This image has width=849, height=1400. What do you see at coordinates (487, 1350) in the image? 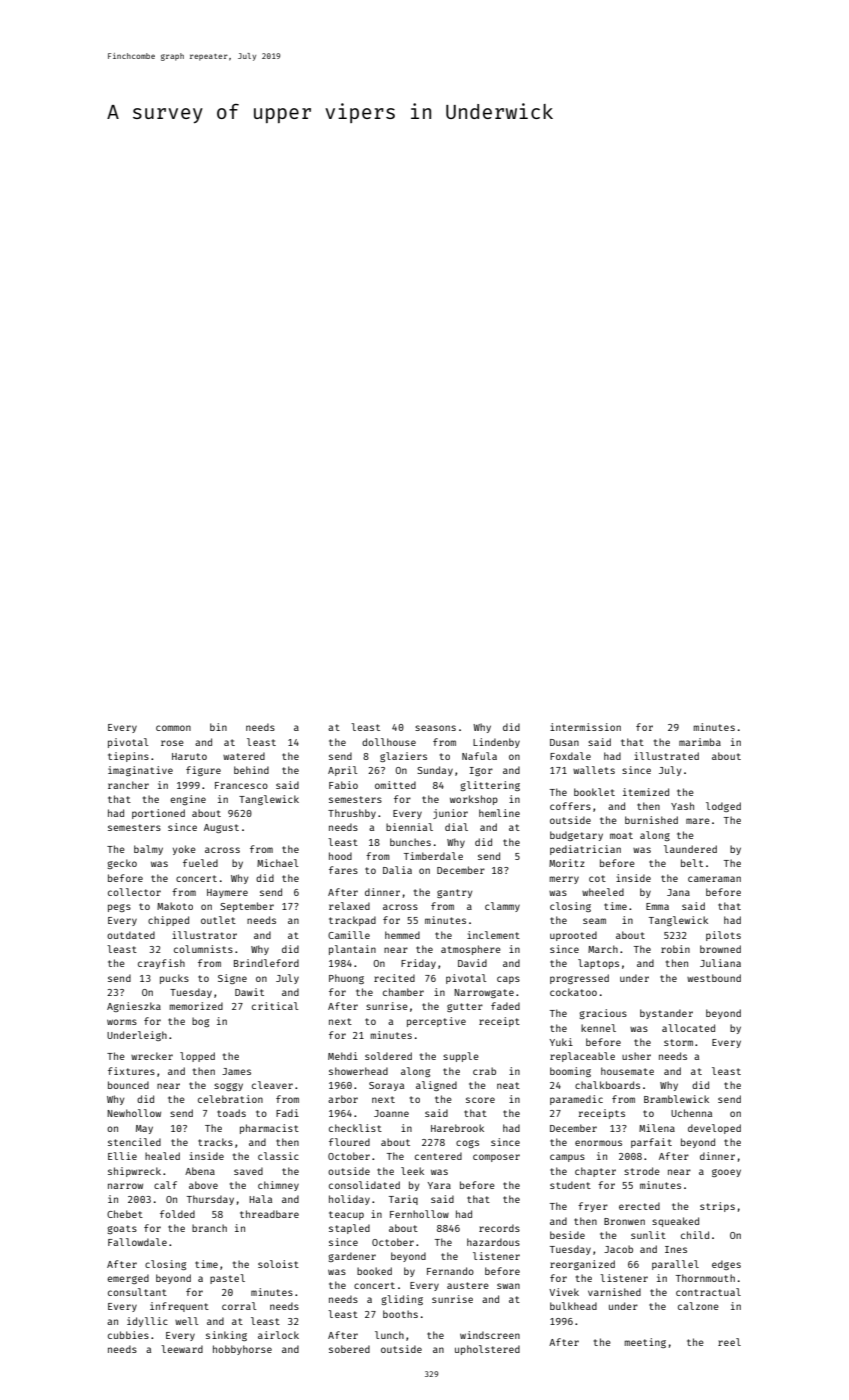
I see `upholstered` at bounding box center [487, 1350].
